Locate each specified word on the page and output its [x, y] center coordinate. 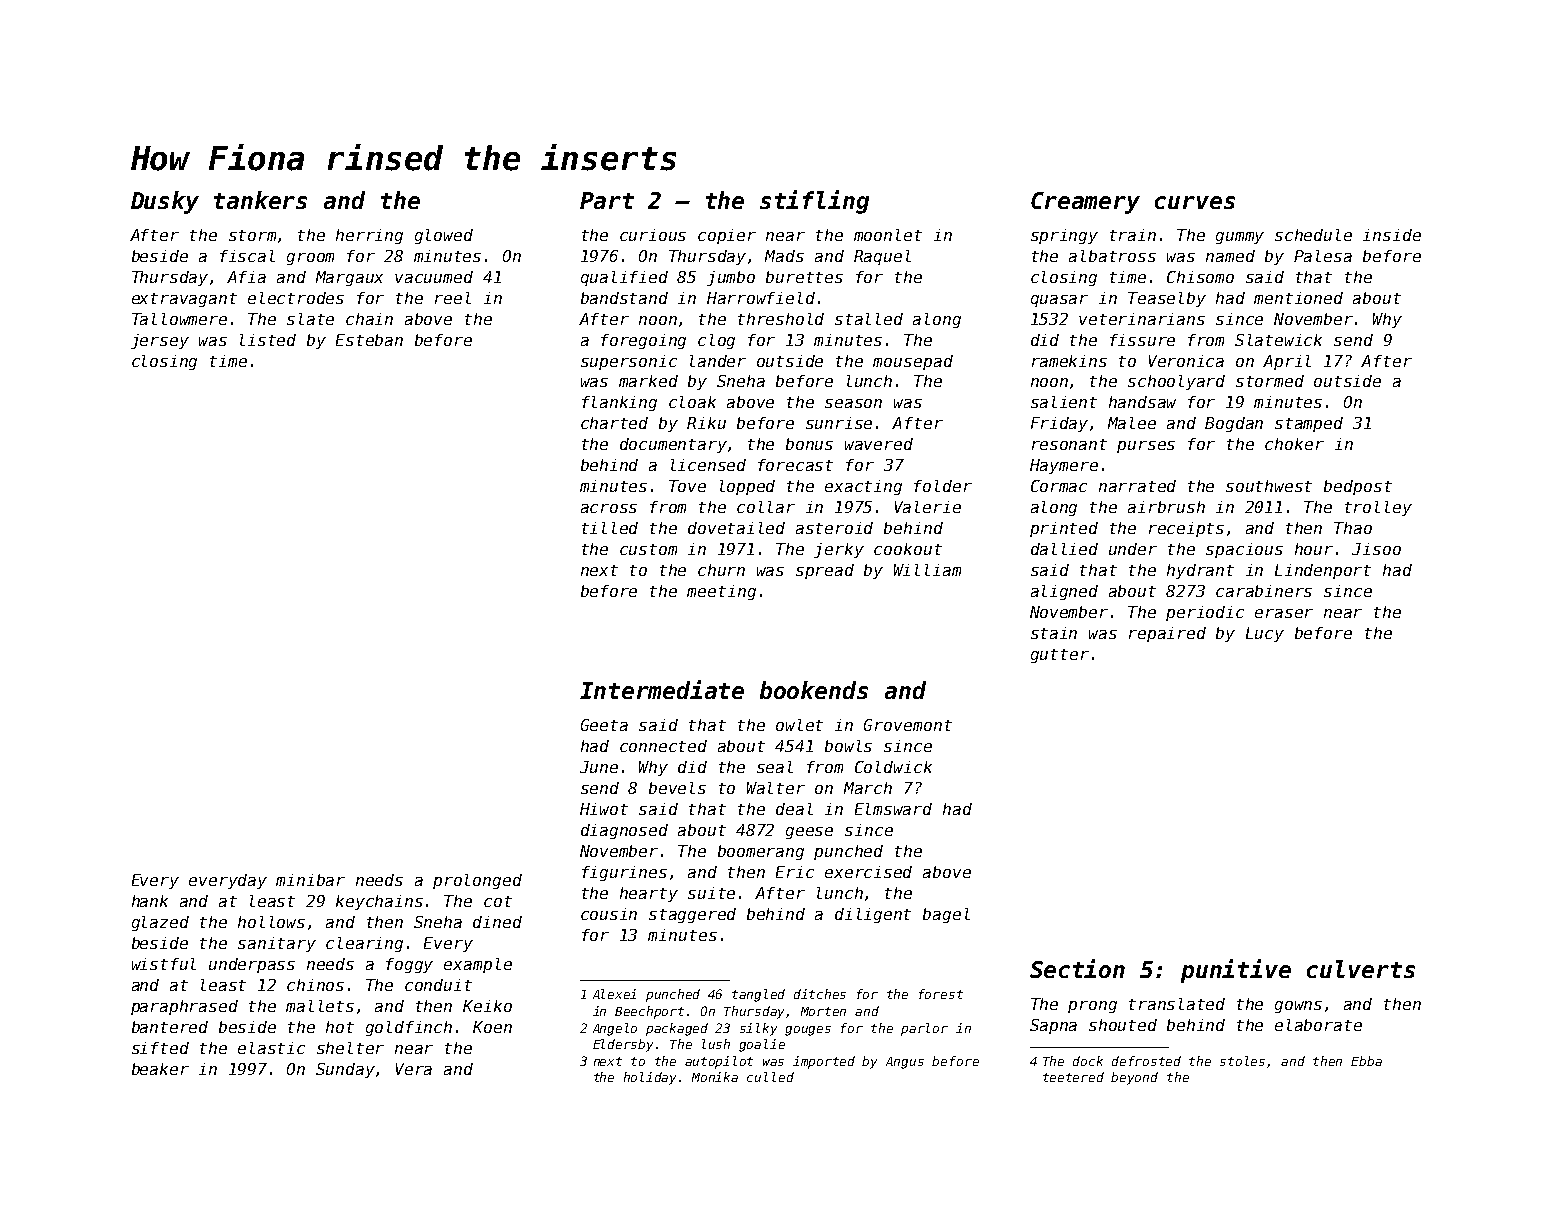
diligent [873, 915]
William [927, 570]
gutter [1060, 656]
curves [1195, 202]
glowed [444, 236]
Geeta [604, 725]
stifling [814, 202]
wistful [164, 964]
